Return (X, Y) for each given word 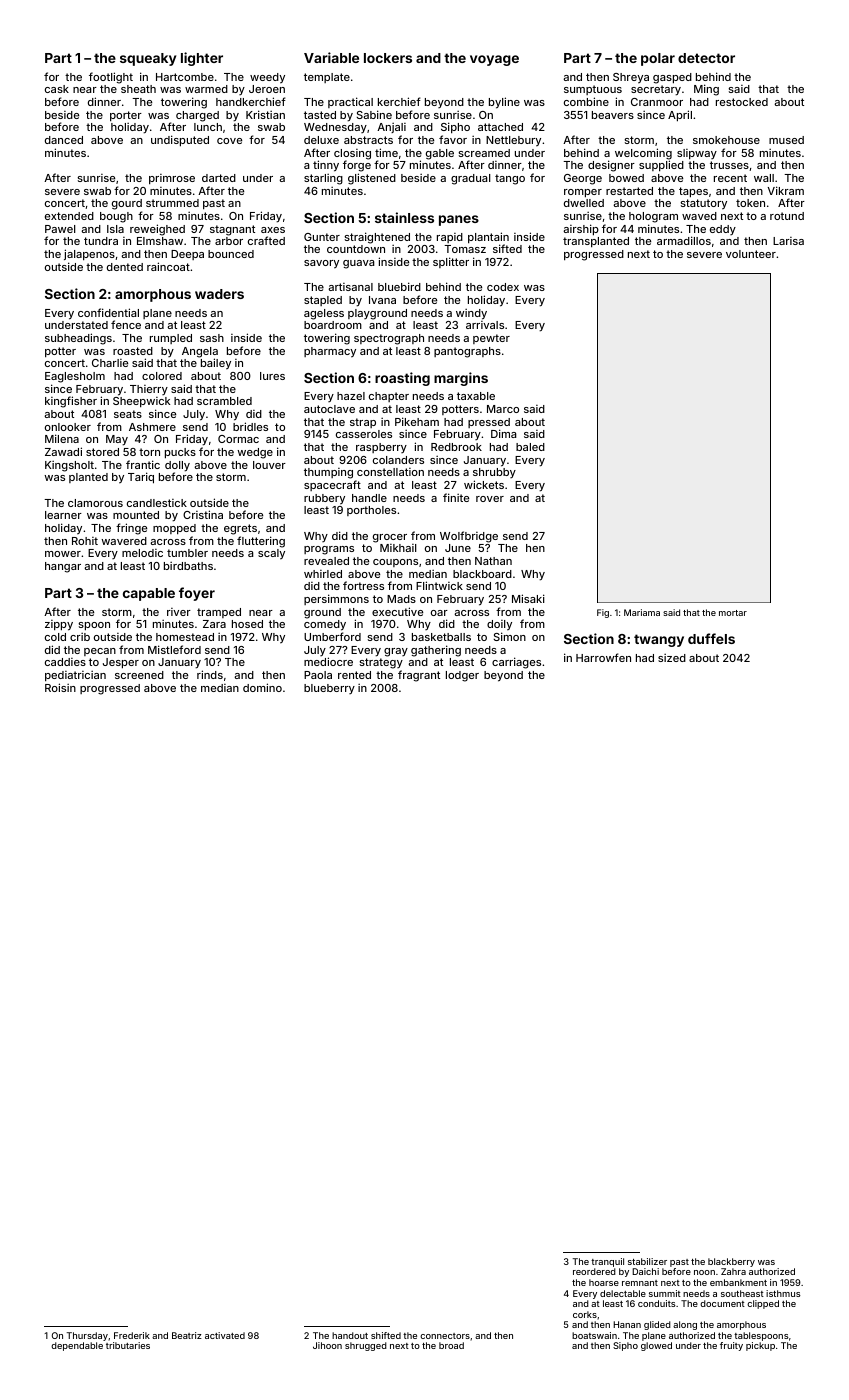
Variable (331, 57)
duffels (711, 638)
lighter (202, 59)
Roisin (60, 687)
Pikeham (417, 421)
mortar (733, 613)
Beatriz (187, 1335)
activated (225, 1335)
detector (706, 58)
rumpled (171, 339)
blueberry (329, 689)
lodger (462, 676)
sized (672, 657)
